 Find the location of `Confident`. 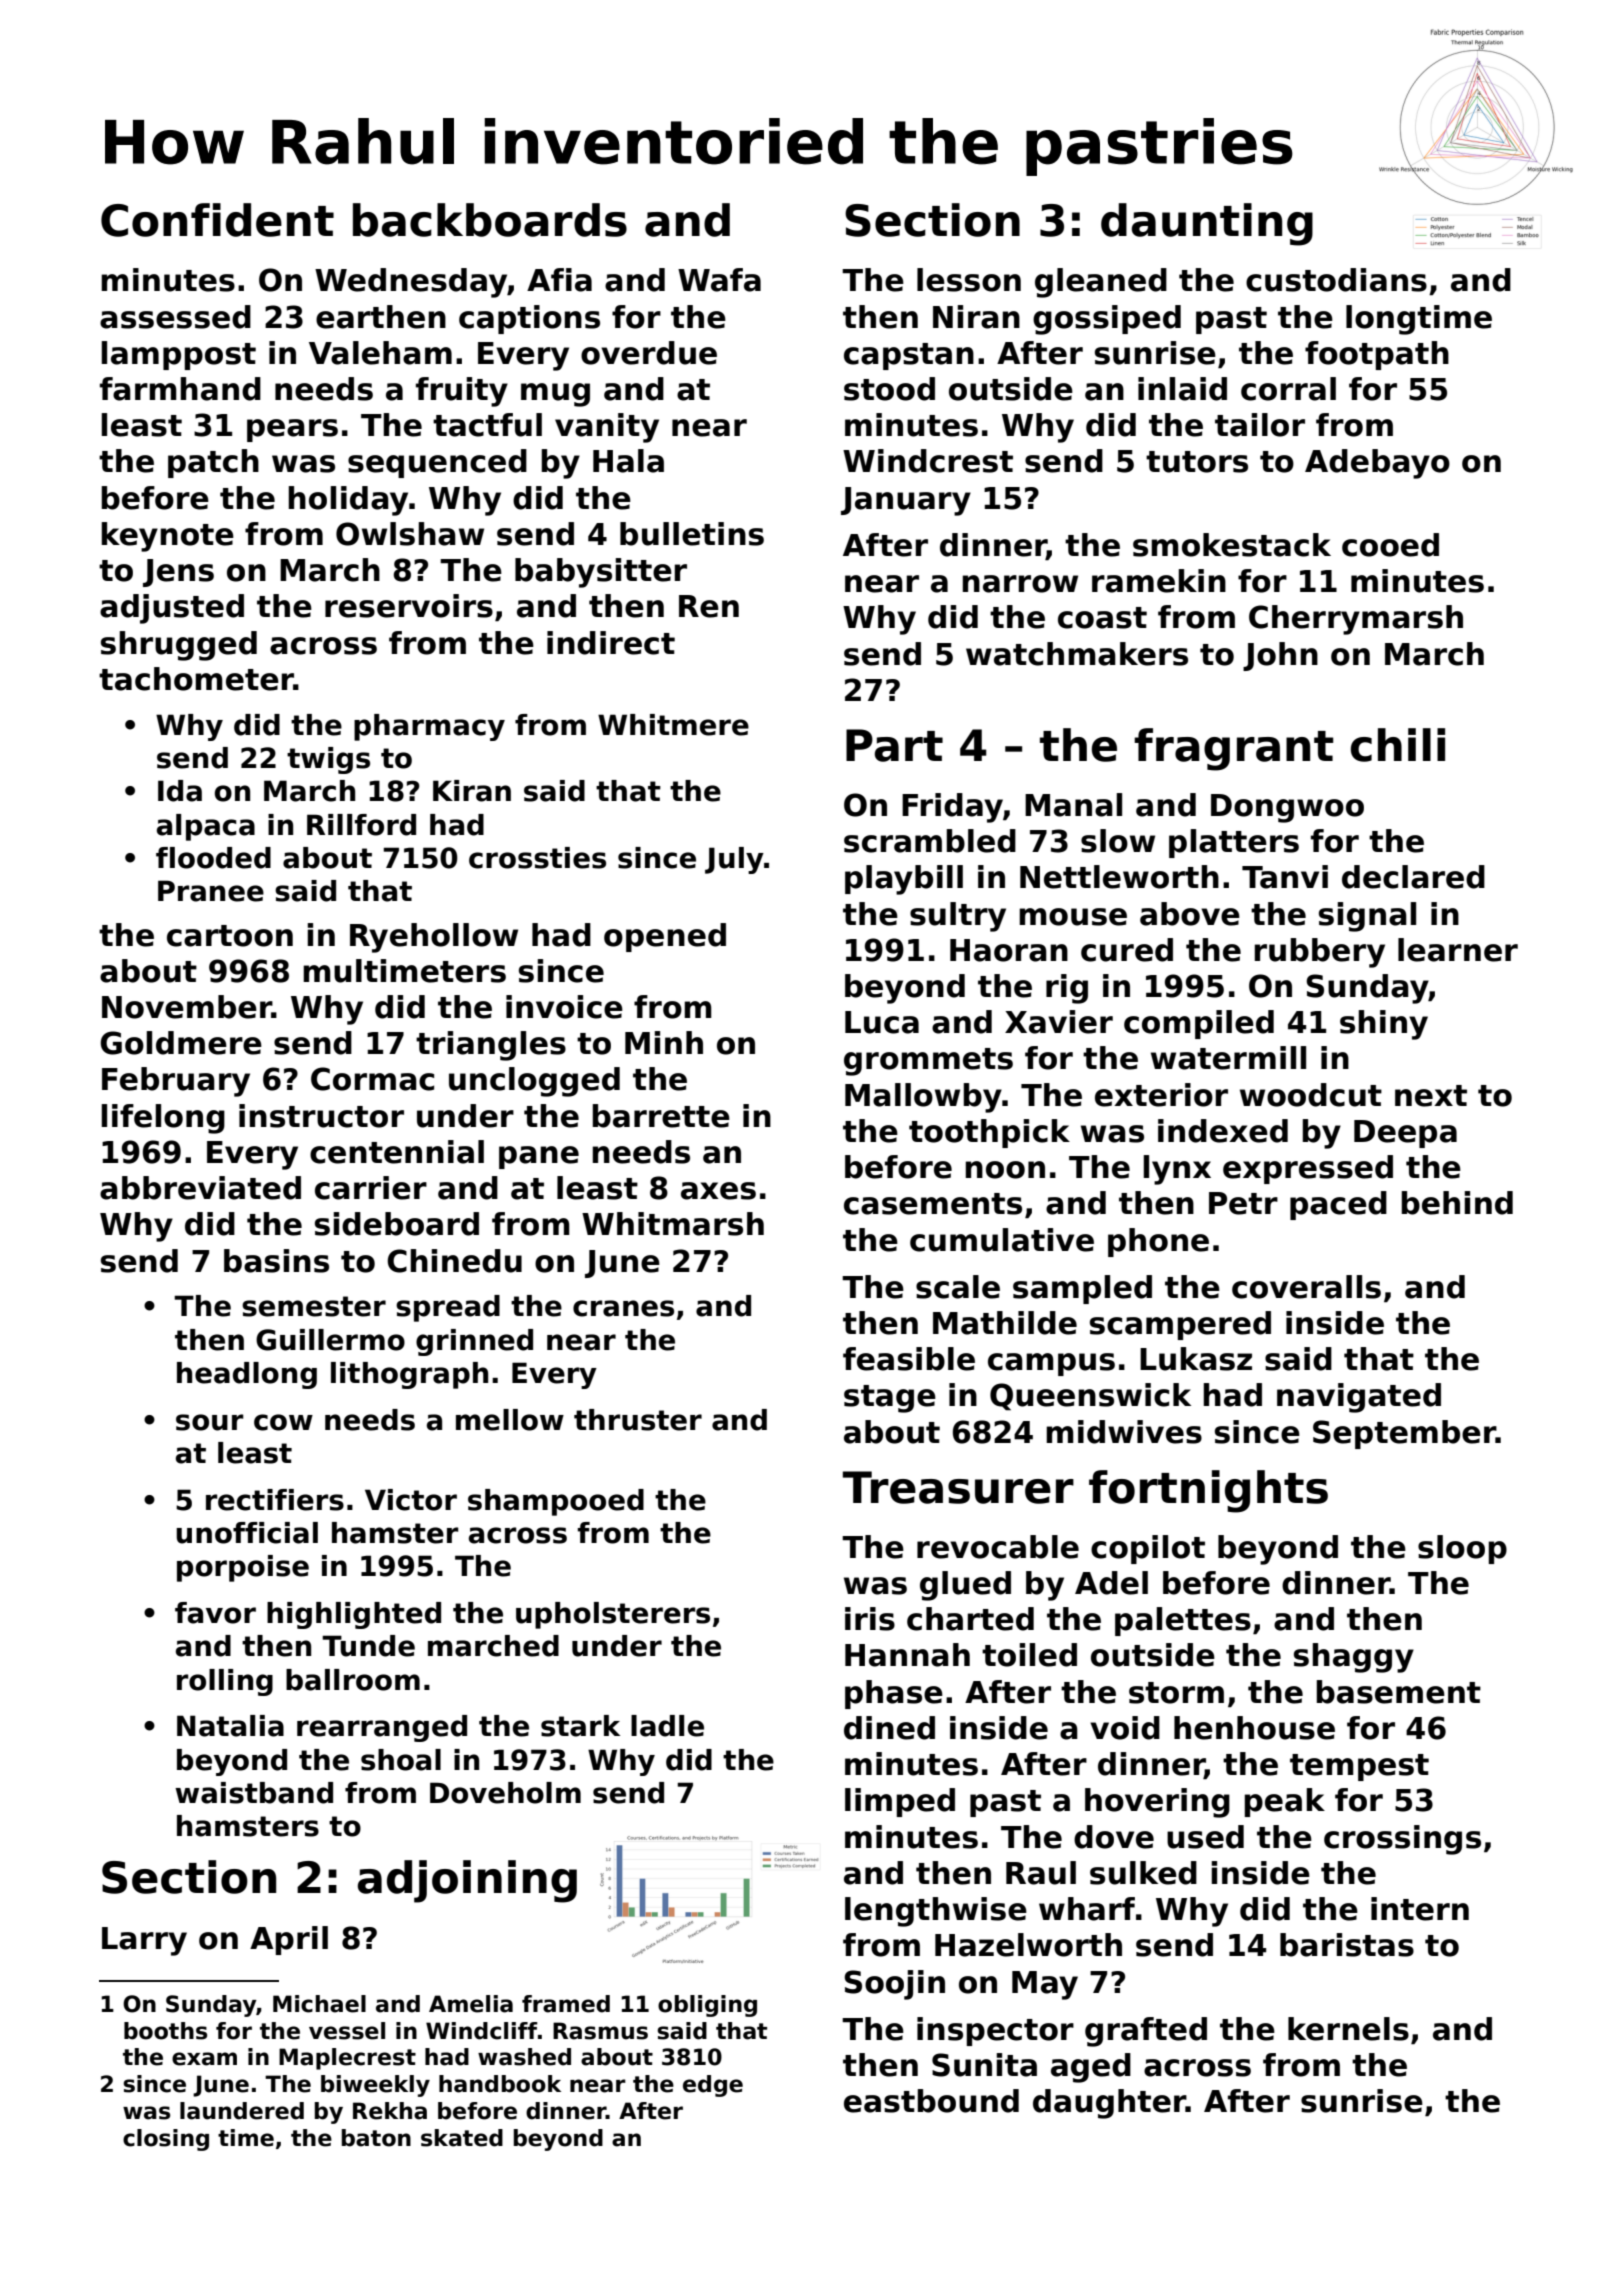

Confident is located at coordinates (217, 220).
